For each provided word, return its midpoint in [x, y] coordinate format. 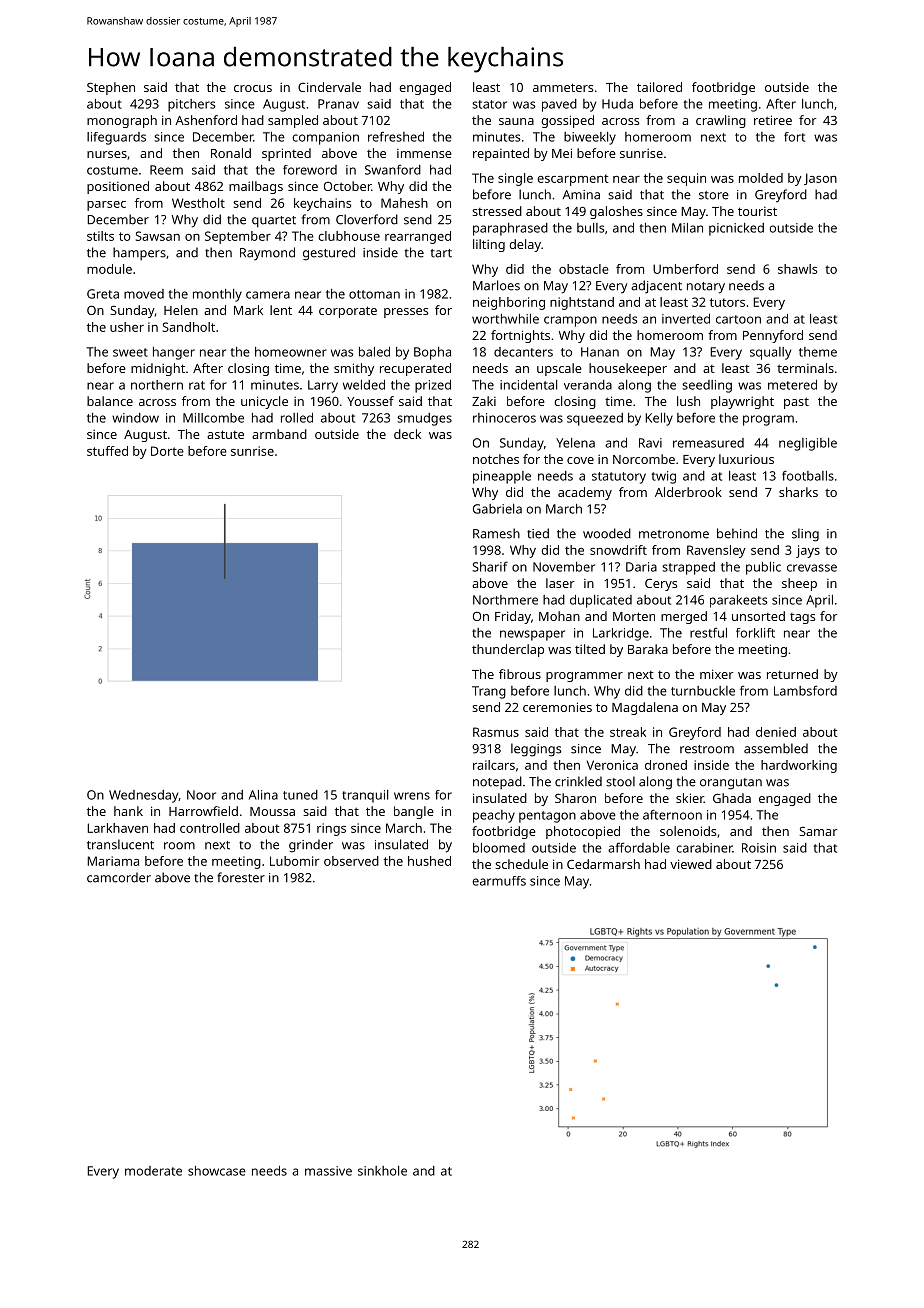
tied [538, 533]
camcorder [119, 877]
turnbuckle [703, 691]
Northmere [505, 600]
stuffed [107, 451]
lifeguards [116, 138]
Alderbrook [688, 492]
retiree [773, 120]
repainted [501, 154]
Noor [201, 795]
